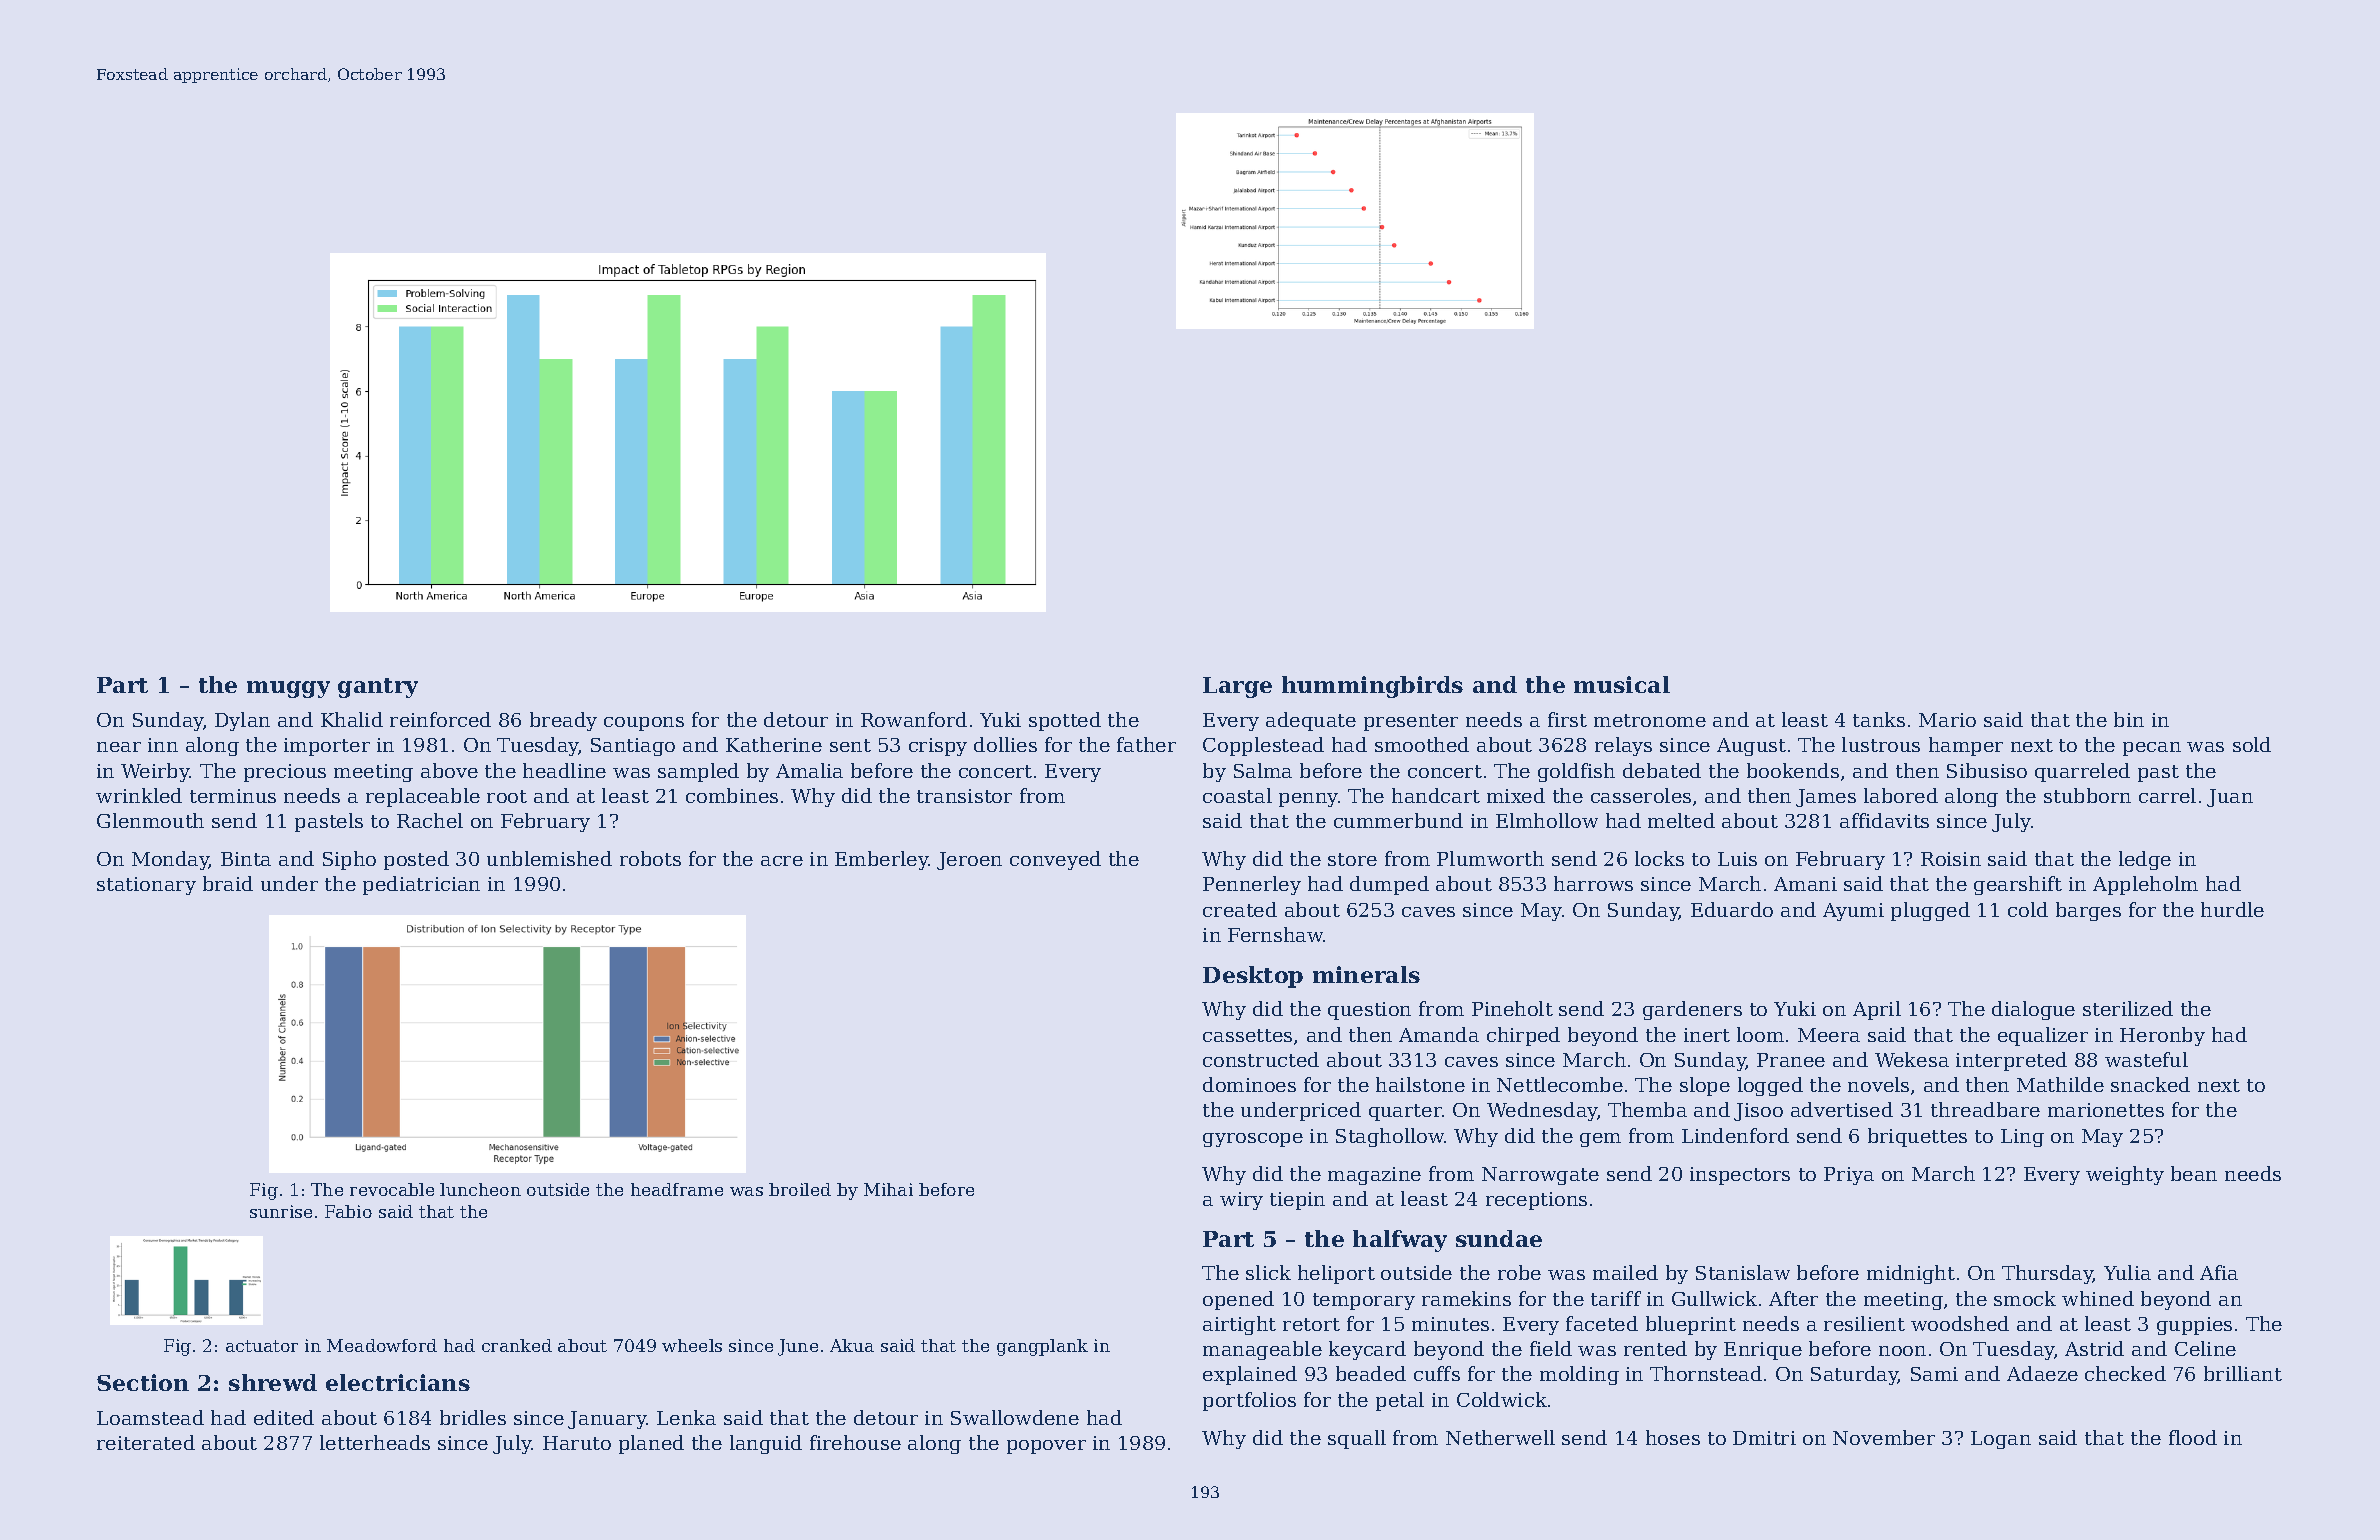 This document has height=1540, width=2380. Describe the element at coordinates (1247, 1035) in the document. I see `cassettes` at that location.
